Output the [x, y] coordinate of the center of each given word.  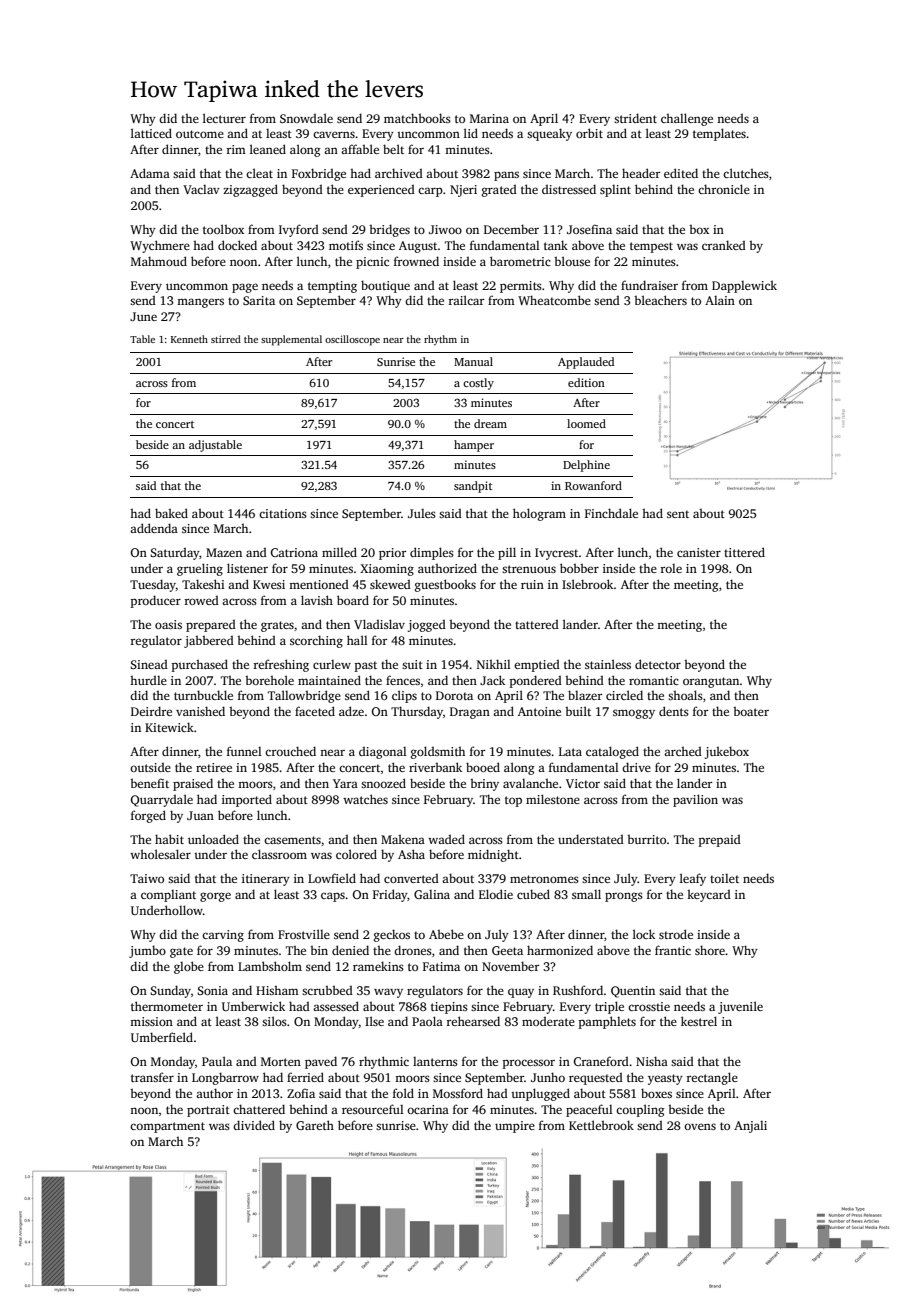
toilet [724, 878]
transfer [152, 1077]
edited [681, 173]
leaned [268, 149]
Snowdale [306, 118]
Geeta [507, 950]
